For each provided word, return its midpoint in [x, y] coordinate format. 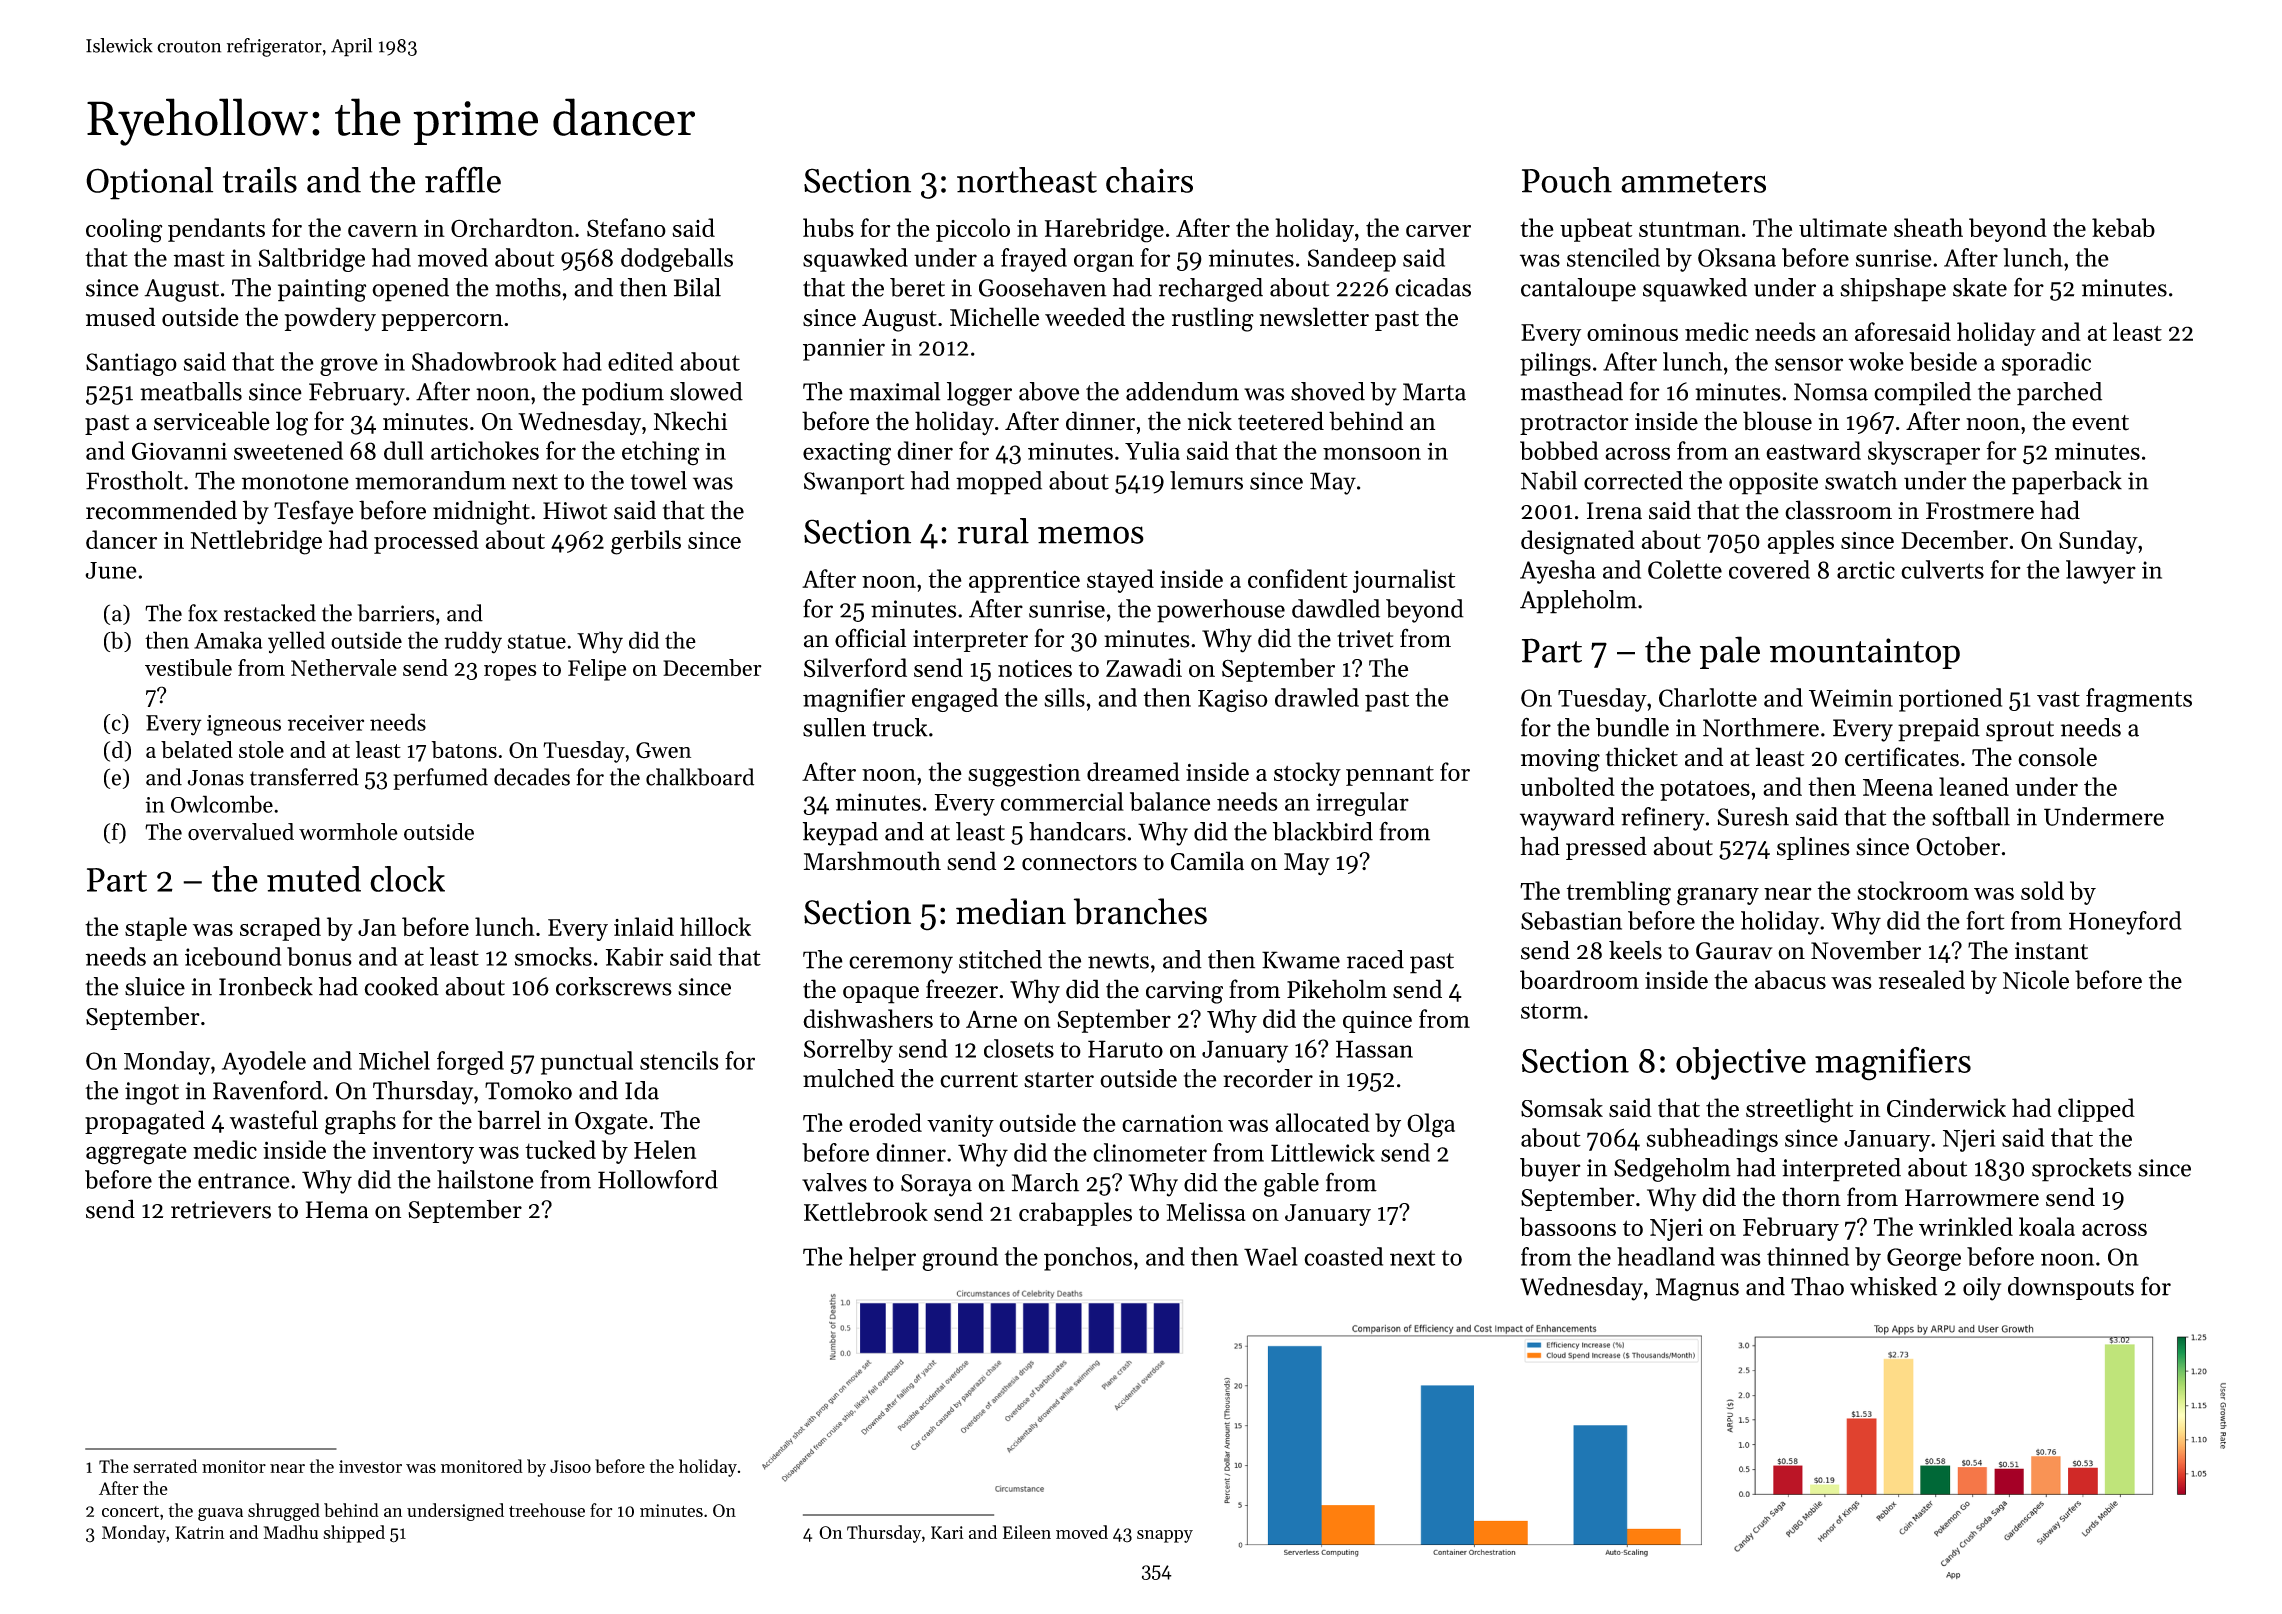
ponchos [1088, 1259]
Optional [149, 183]
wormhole [348, 831]
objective [1741, 1063]
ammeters [1693, 182]
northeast [1027, 180]
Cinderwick [1946, 1108]
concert [130, 1511]
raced [1375, 959]
